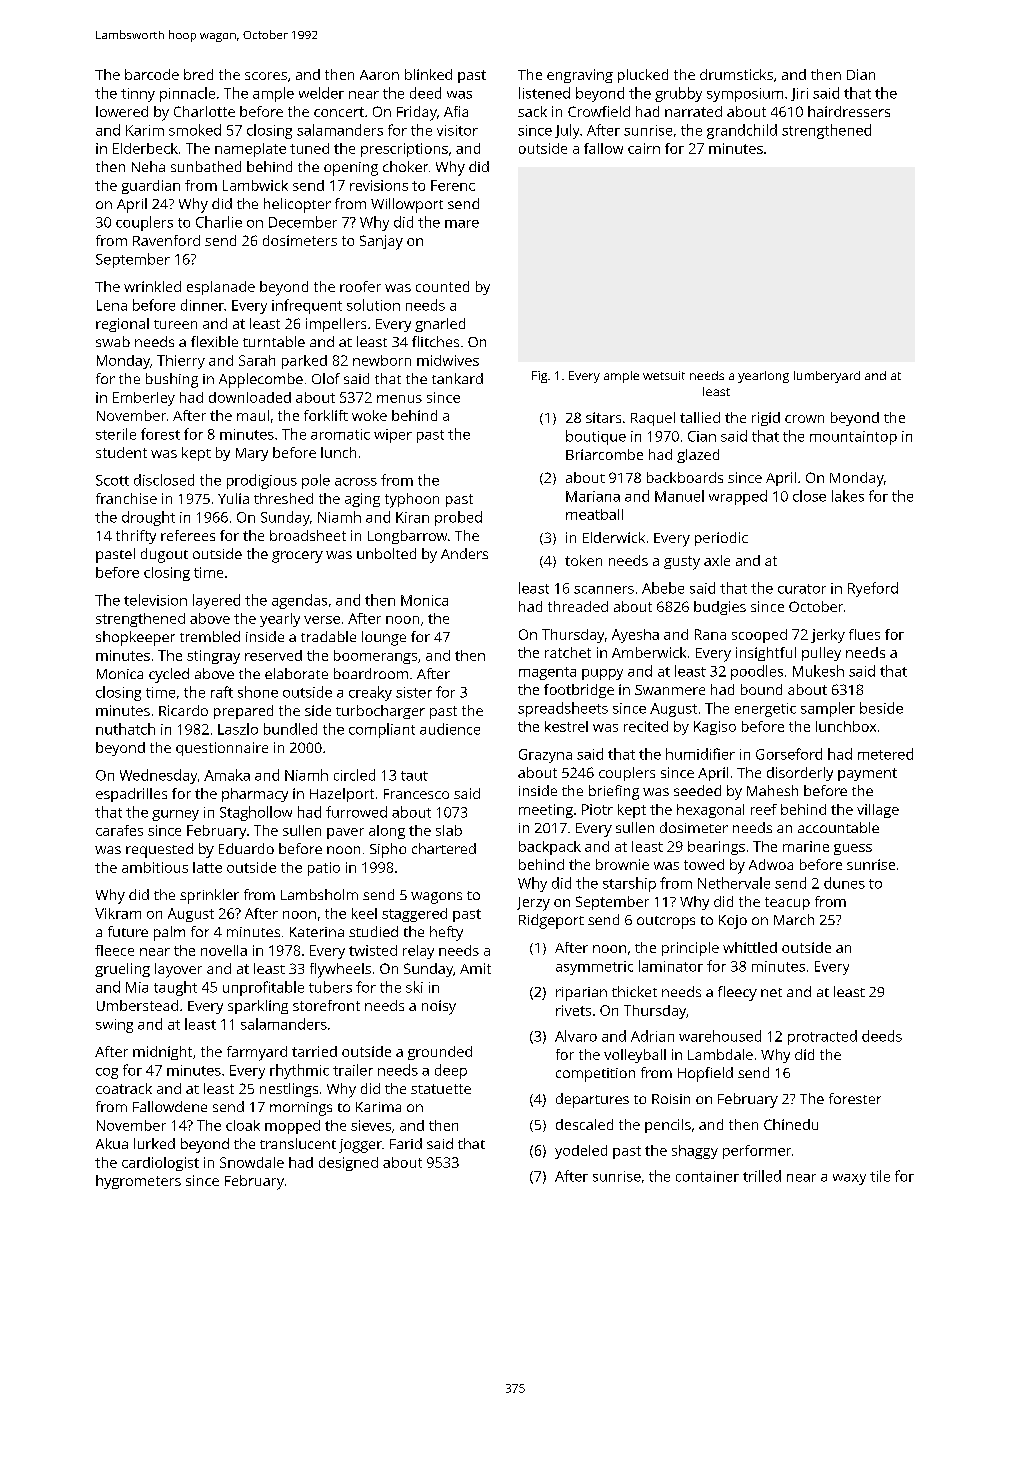  Describe the element at coordinates (348, 1164) in the screenshot. I see `designed` at that location.
